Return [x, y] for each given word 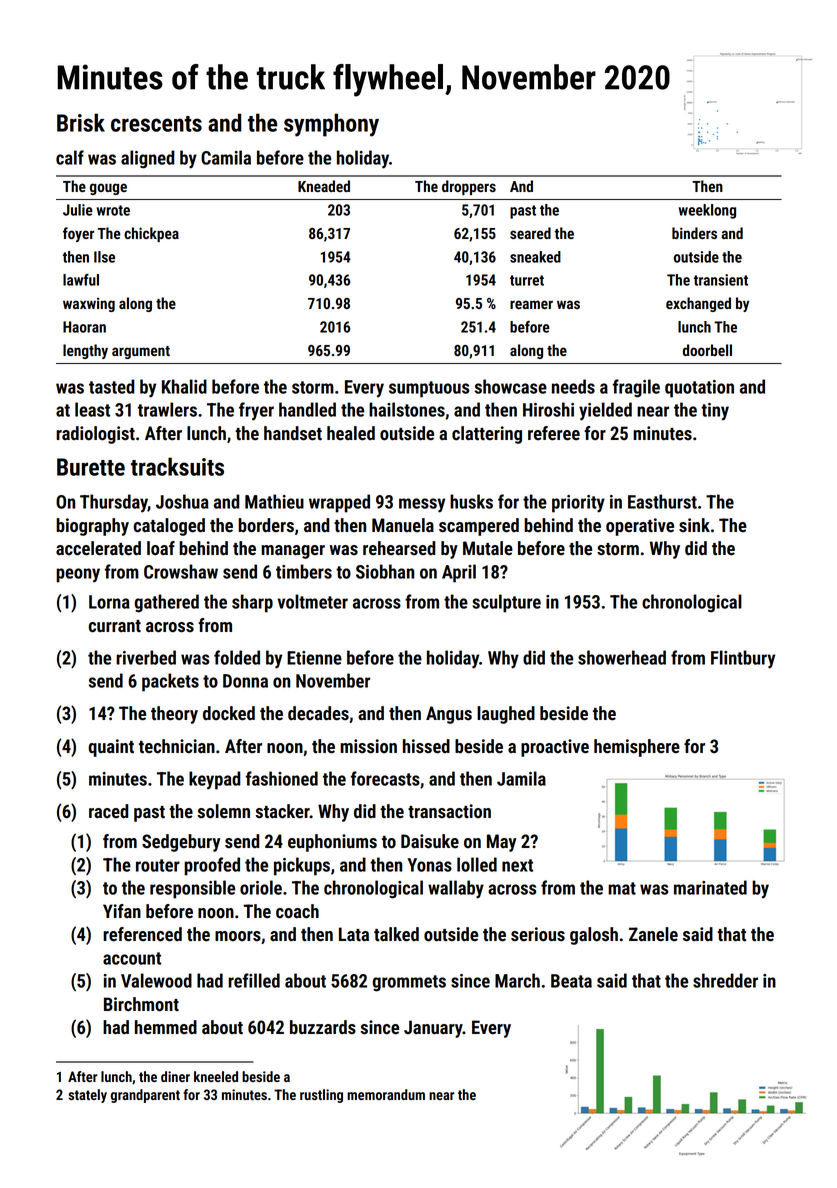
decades [318, 713]
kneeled [216, 1076]
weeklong [707, 211]
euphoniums [332, 843]
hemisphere [637, 748]
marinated [710, 887]
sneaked [535, 257]
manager [293, 552]
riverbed [146, 657]
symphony [331, 125]
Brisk [81, 122]
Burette [91, 467]
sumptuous [429, 389]
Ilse [104, 257]
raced [108, 811]
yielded [605, 411]
